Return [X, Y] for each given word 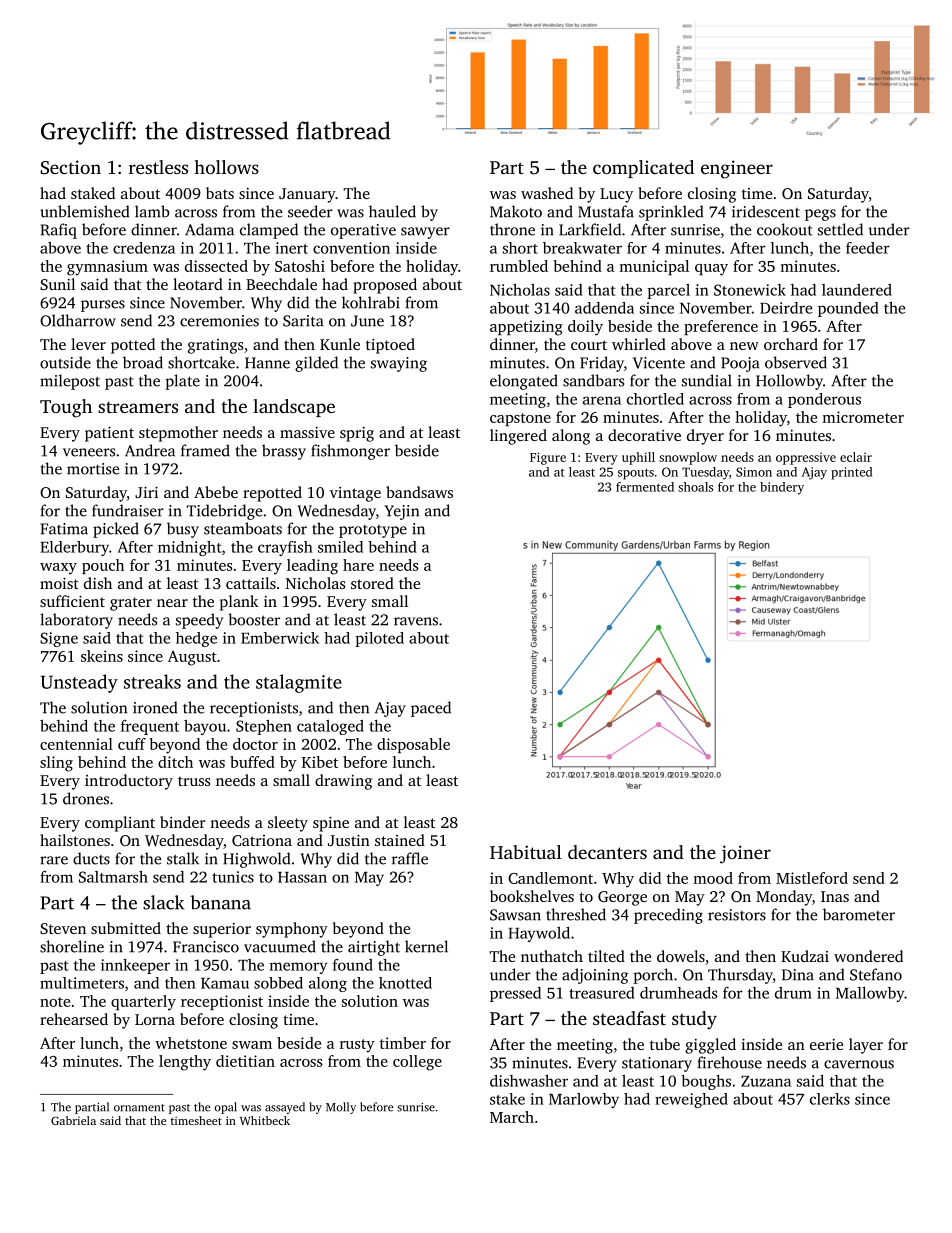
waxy [58, 569]
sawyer [425, 233]
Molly [341, 1108]
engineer [737, 169]
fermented [645, 487]
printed [852, 473]
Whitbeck [265, 1120]
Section [70, 167]
